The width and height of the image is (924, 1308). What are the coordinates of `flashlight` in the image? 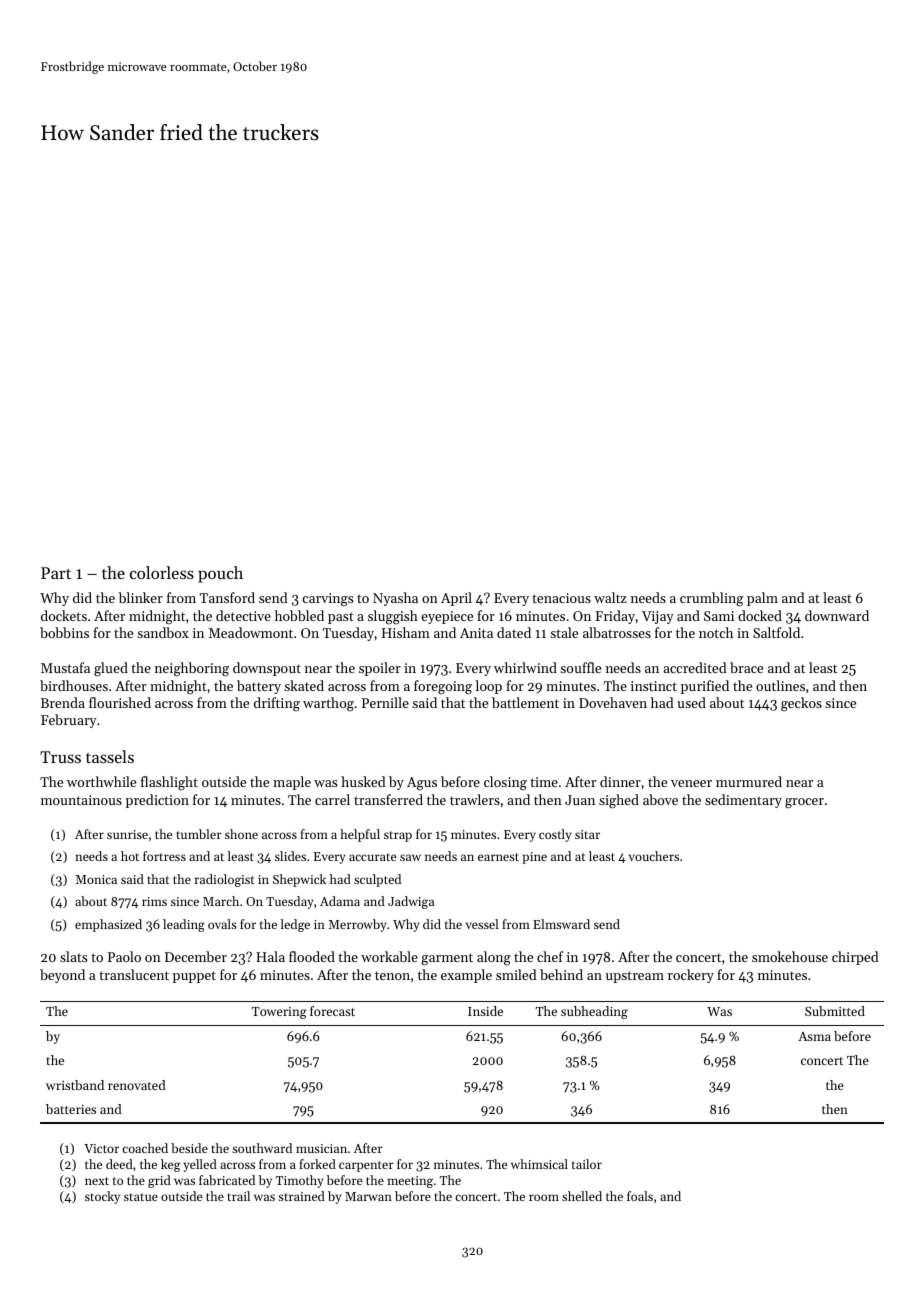 It's located at (169, 783).
